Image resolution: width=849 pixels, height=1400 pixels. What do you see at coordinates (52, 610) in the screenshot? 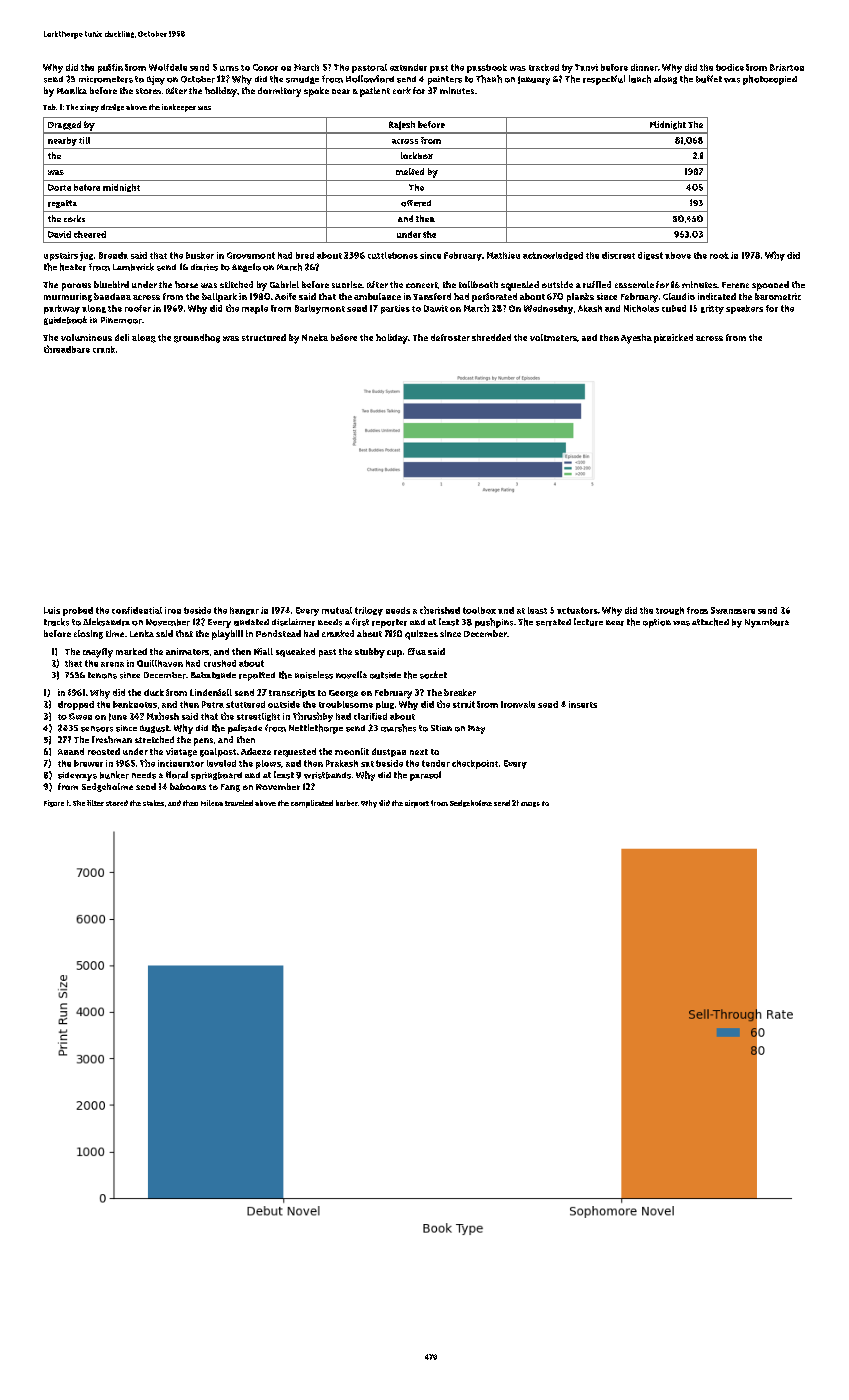
I see `Luis` at bounding box center [52, 610].
